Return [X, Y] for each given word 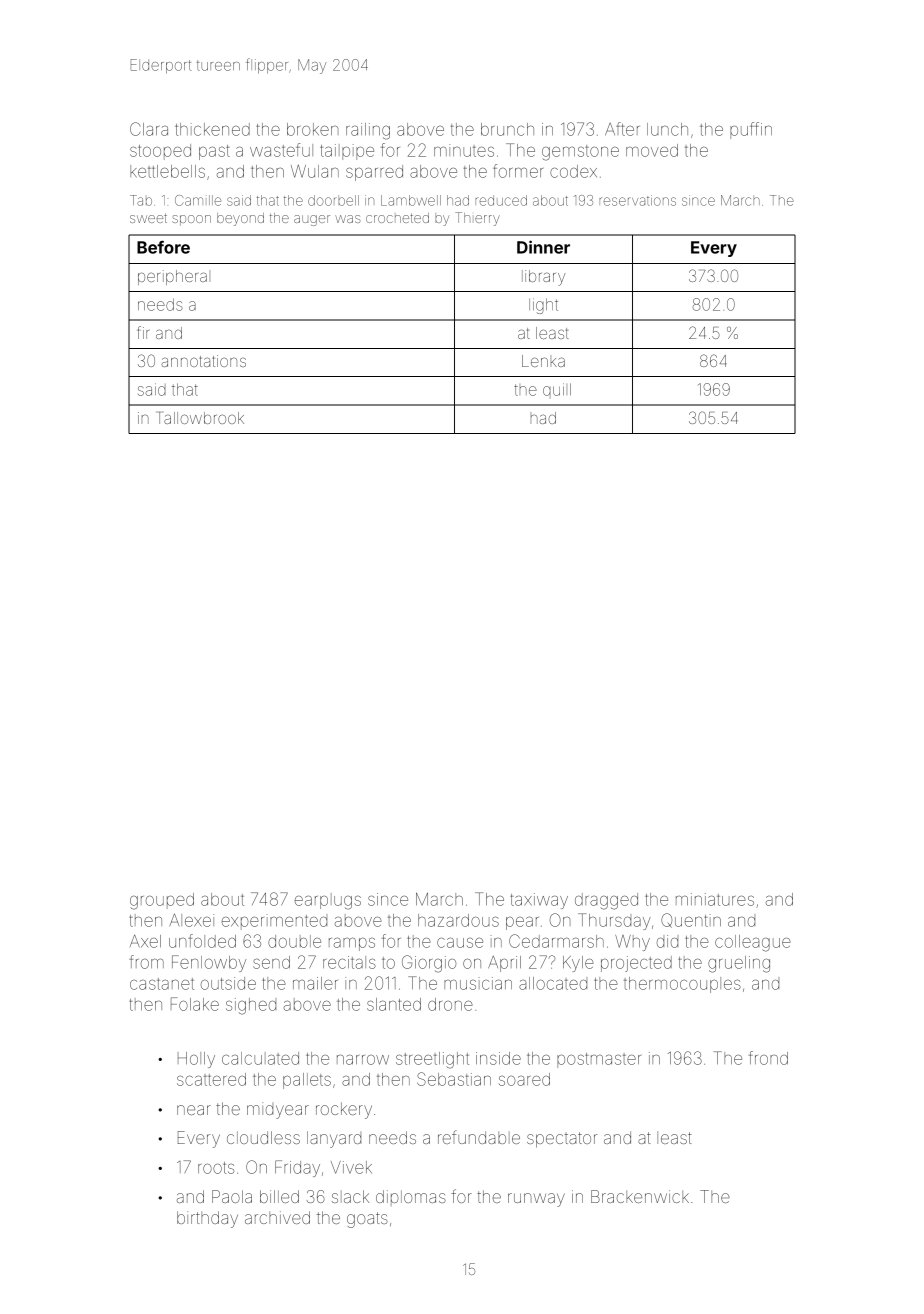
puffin [751, 130]
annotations [203, 361]
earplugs [328, 901]
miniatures [715, 899]
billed [279, 1196]
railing [368, 131]
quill [557, 390]
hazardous [458, 920]
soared [524, 1079]
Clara [149, 129]
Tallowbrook [201, 418]
